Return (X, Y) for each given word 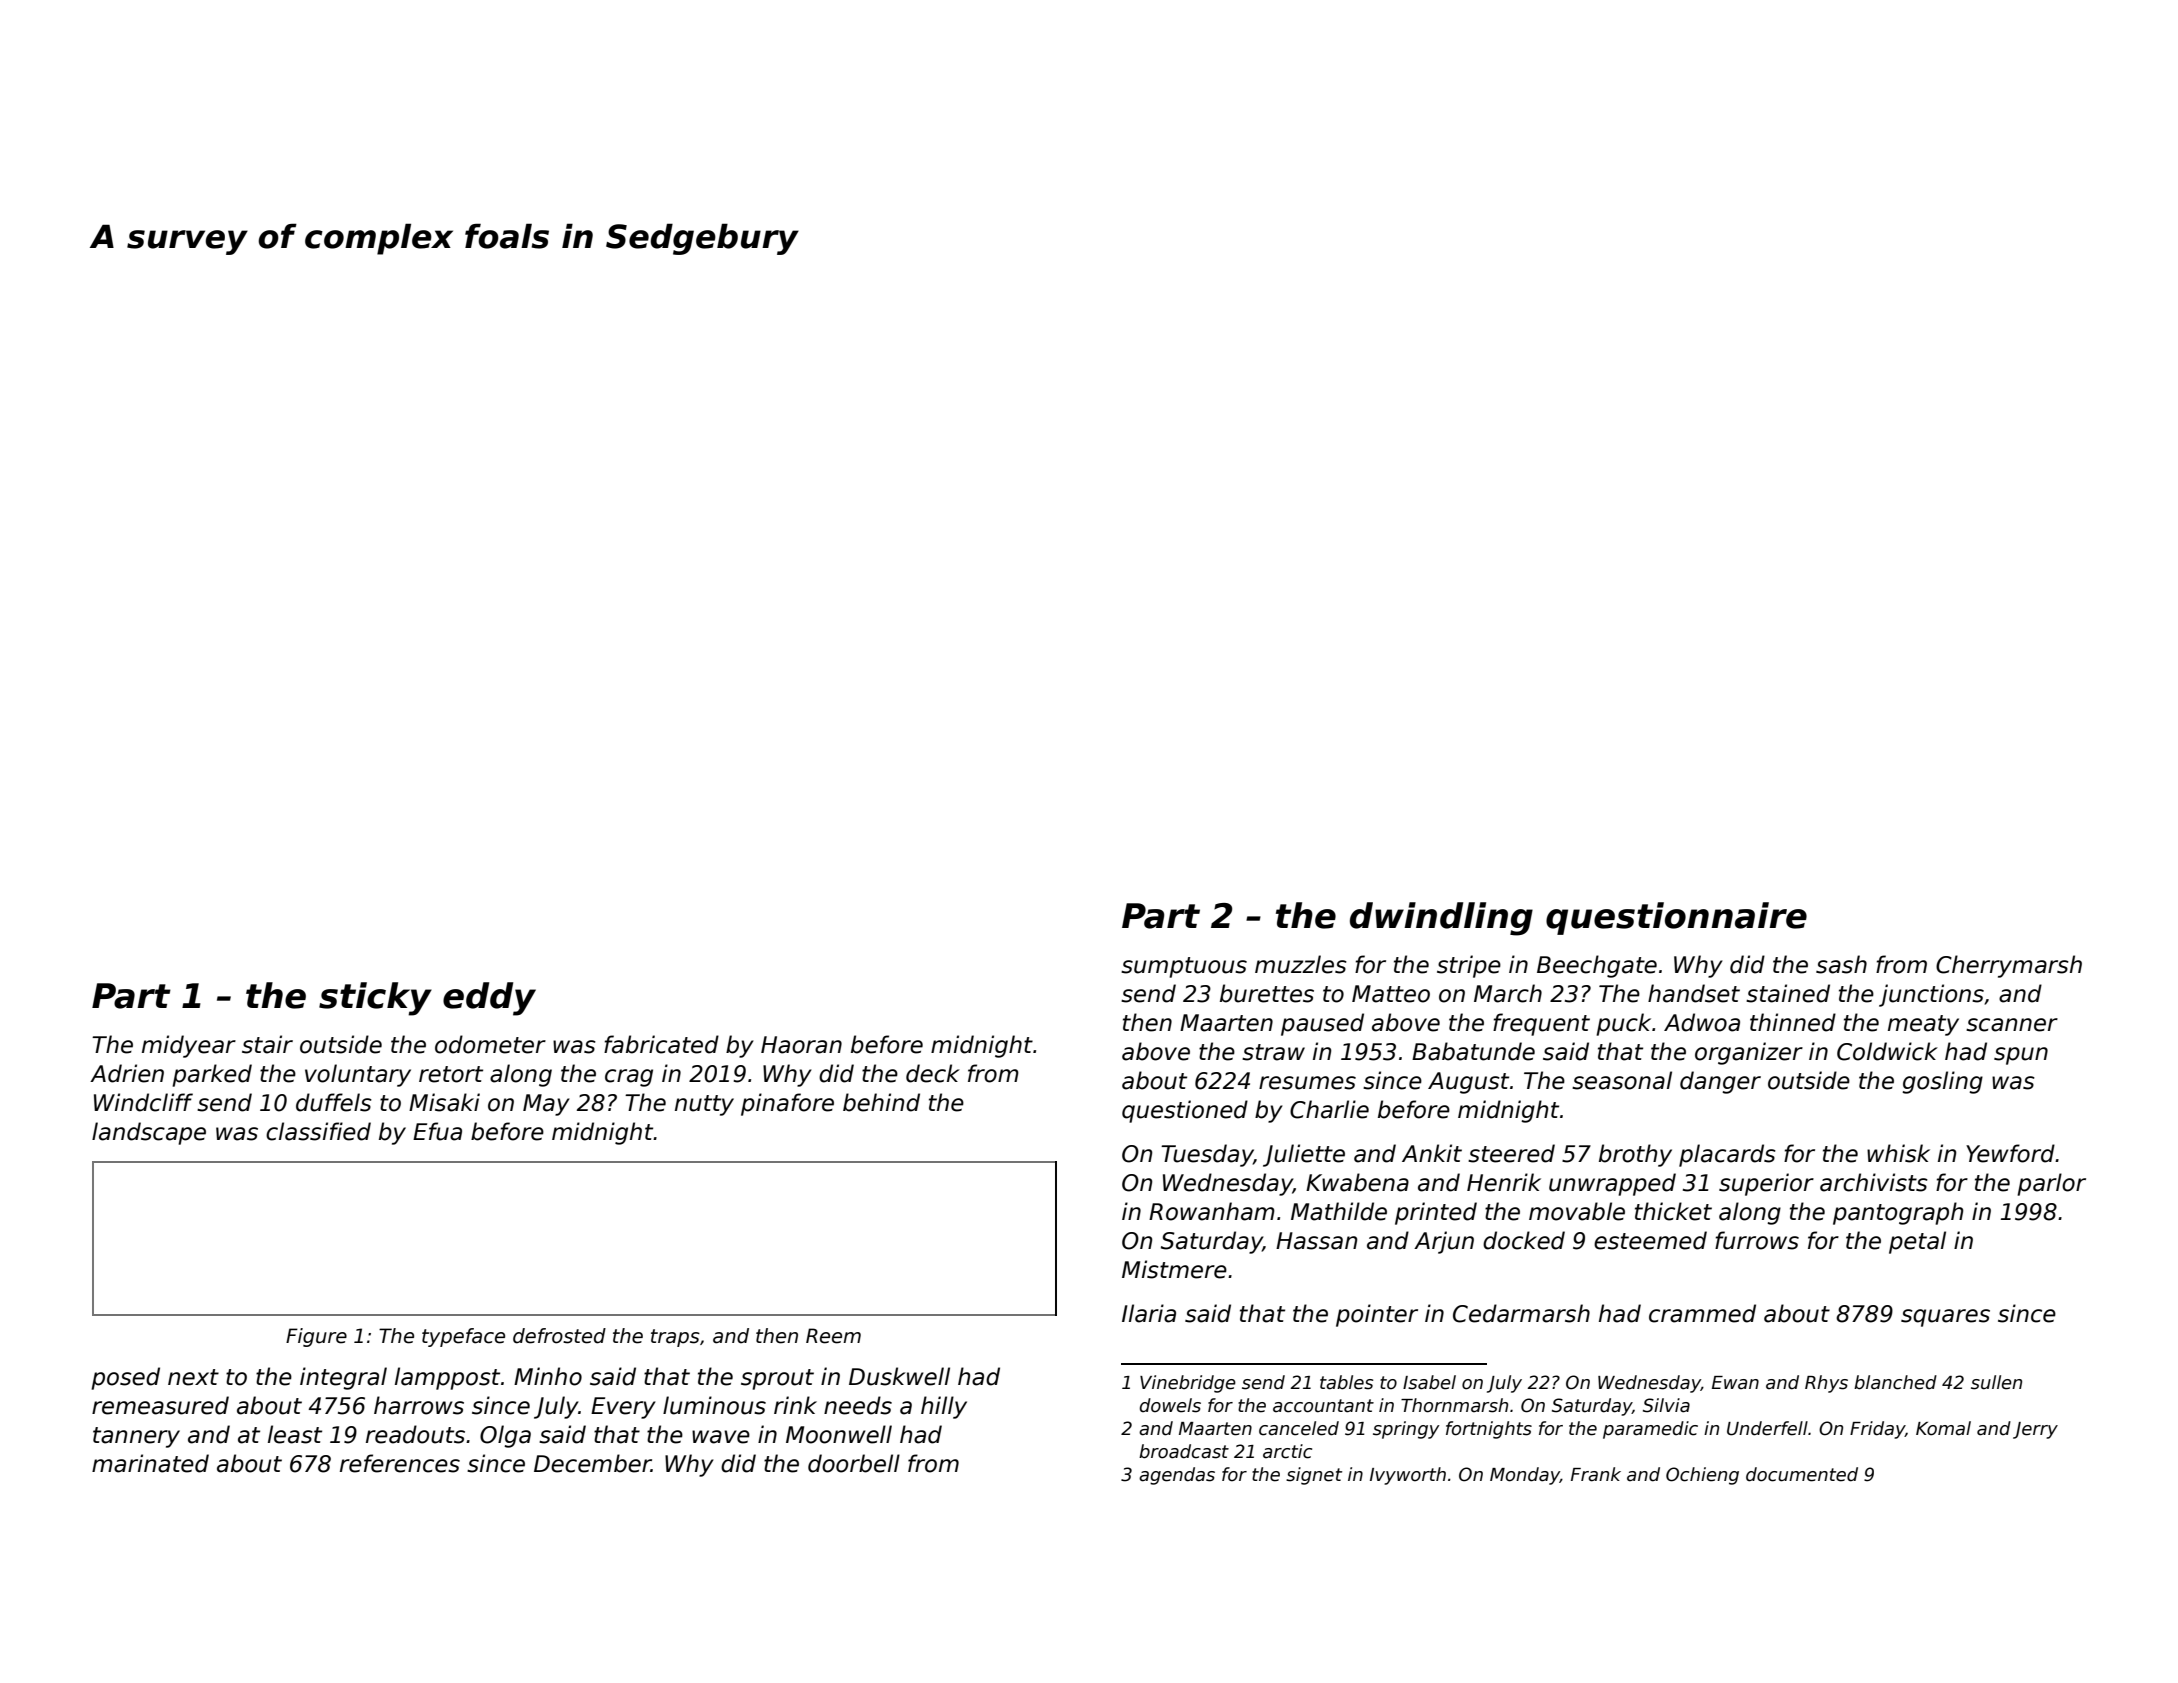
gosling (1942, 1082)
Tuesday (1207, 1155)
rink (795, 1405)
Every (623, 1408)
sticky (375, 999)
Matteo (1391, 994)
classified (318, 1131)
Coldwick (1887, 1051)
